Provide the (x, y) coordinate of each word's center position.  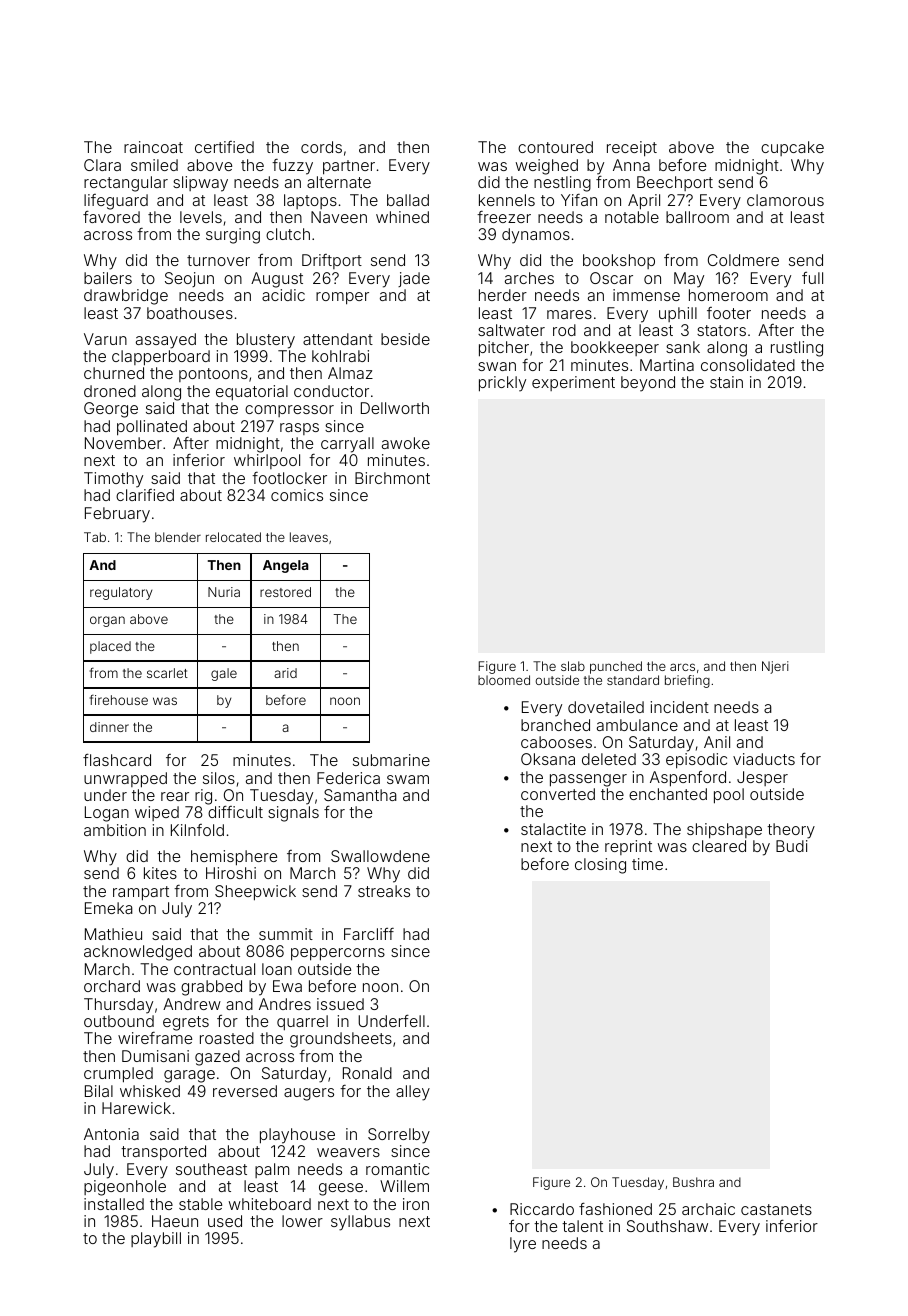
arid (285, 673)
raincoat (153, 147)
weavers (348, 1152)
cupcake (792, 148)
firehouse (118, 699)
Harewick (136, 1108)
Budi (792, 846)
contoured (555, 147)
